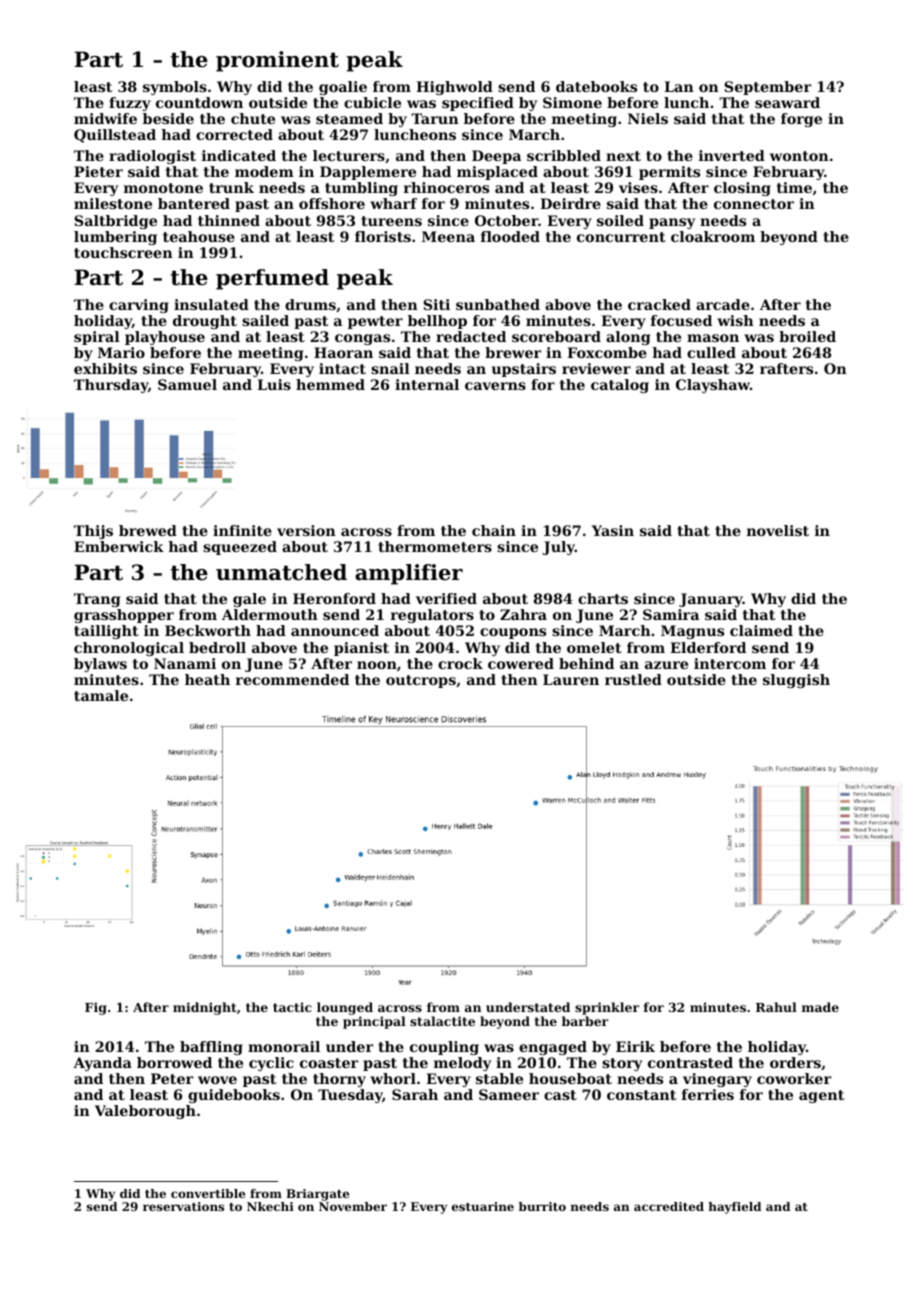 This screenshot has height=1308, width=924. Describe the element at coordinates (98, 171) in the screenshot. I see `Pieter` at that location.
